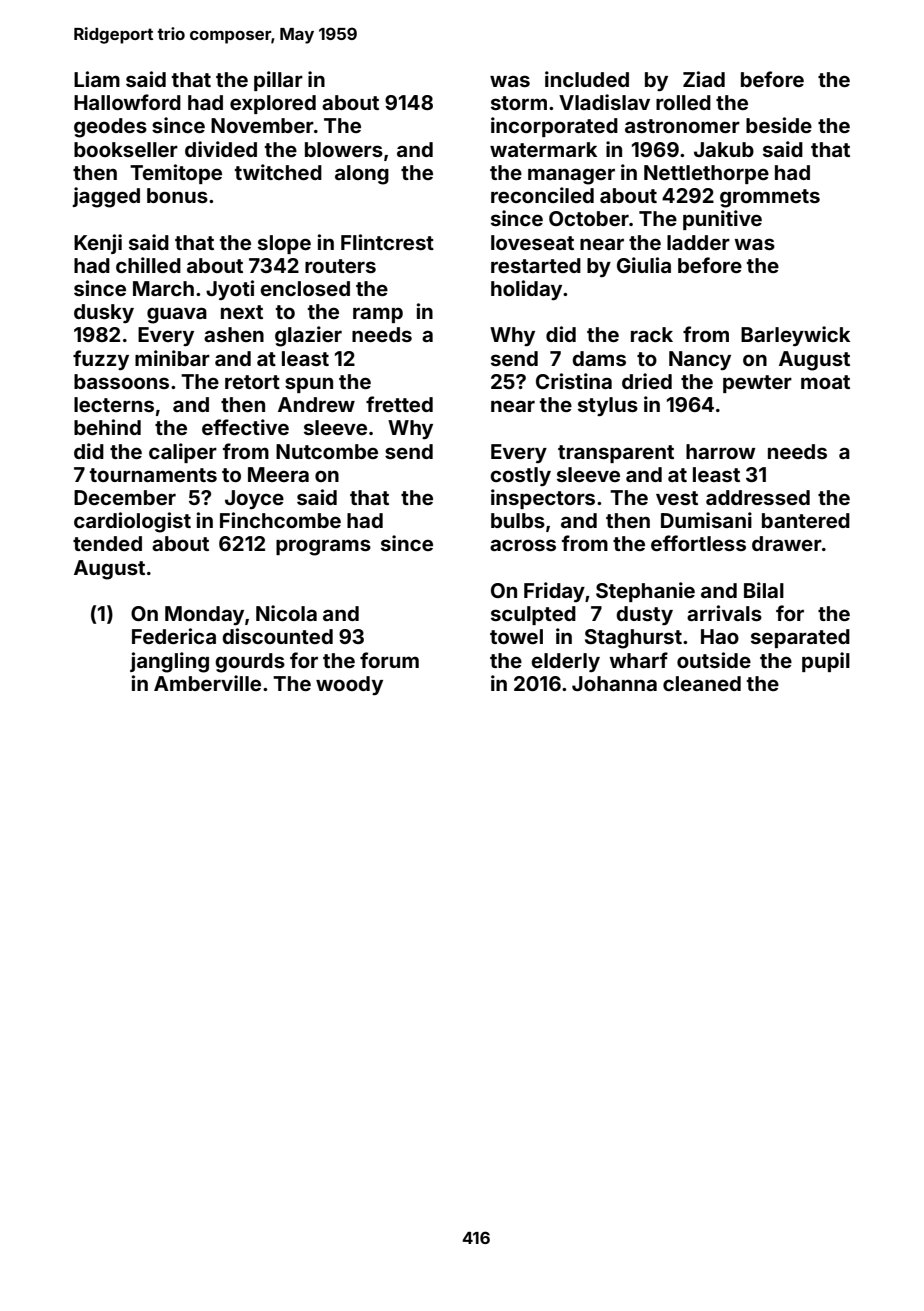  Describe the element at coordinates (174, 636) in the screenshot. I see `Federica` at that location.
